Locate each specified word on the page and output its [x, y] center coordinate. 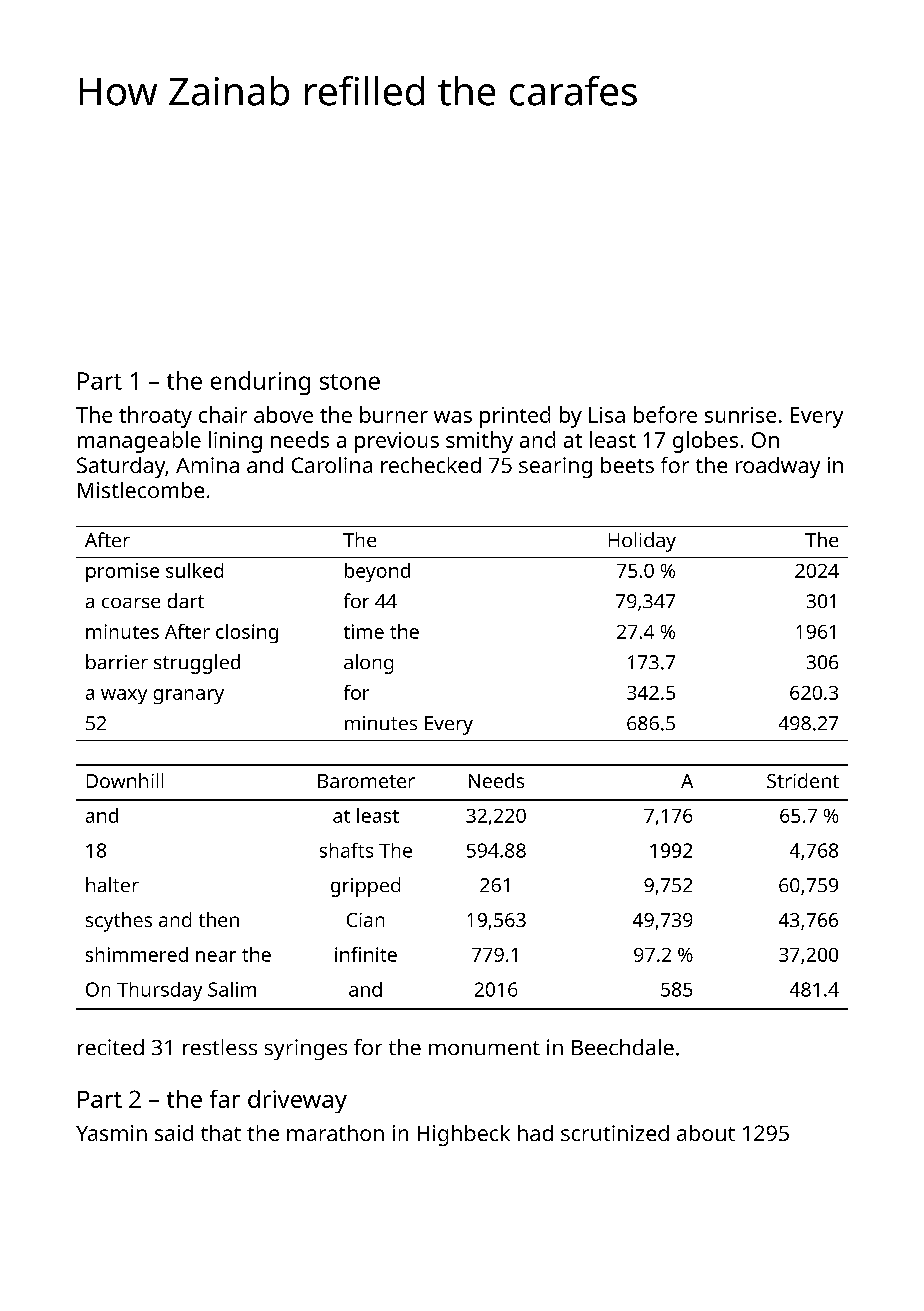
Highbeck [464, 1135]
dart [186, 600]
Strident [803, 780]
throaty [155, 417]
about [706, 1133]
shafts [346, 850]
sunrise [740, 415]
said [174, 1133]
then [219, 919]
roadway [778, 467]
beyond [377, 572]
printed [515, 417]
